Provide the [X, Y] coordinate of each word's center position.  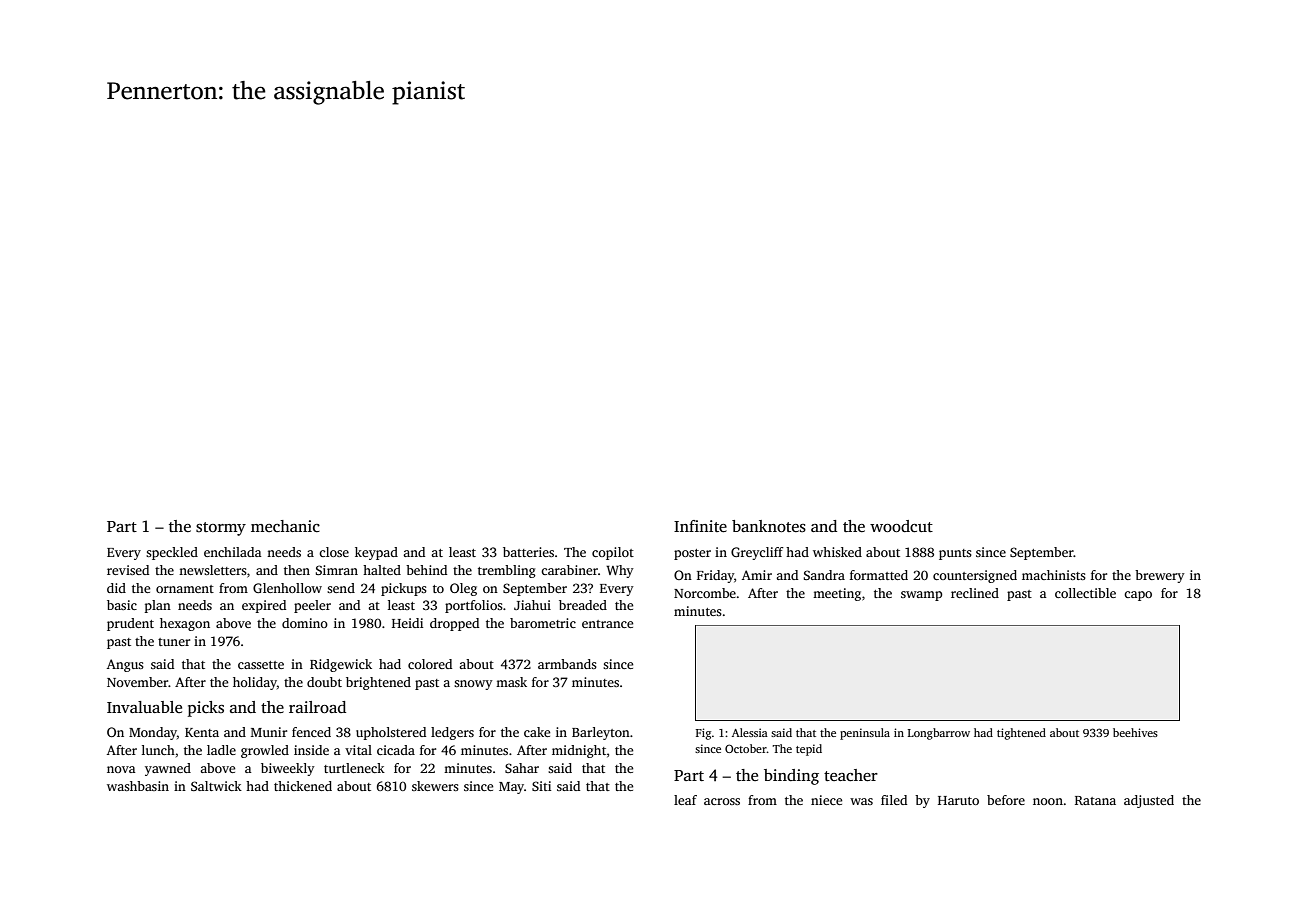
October [746, 748]
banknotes [769, 526]
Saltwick [216, 786]
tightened [1021, 734]
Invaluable [144, 707]
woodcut [901, 526]
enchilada [233, 552]
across [722, 801]
